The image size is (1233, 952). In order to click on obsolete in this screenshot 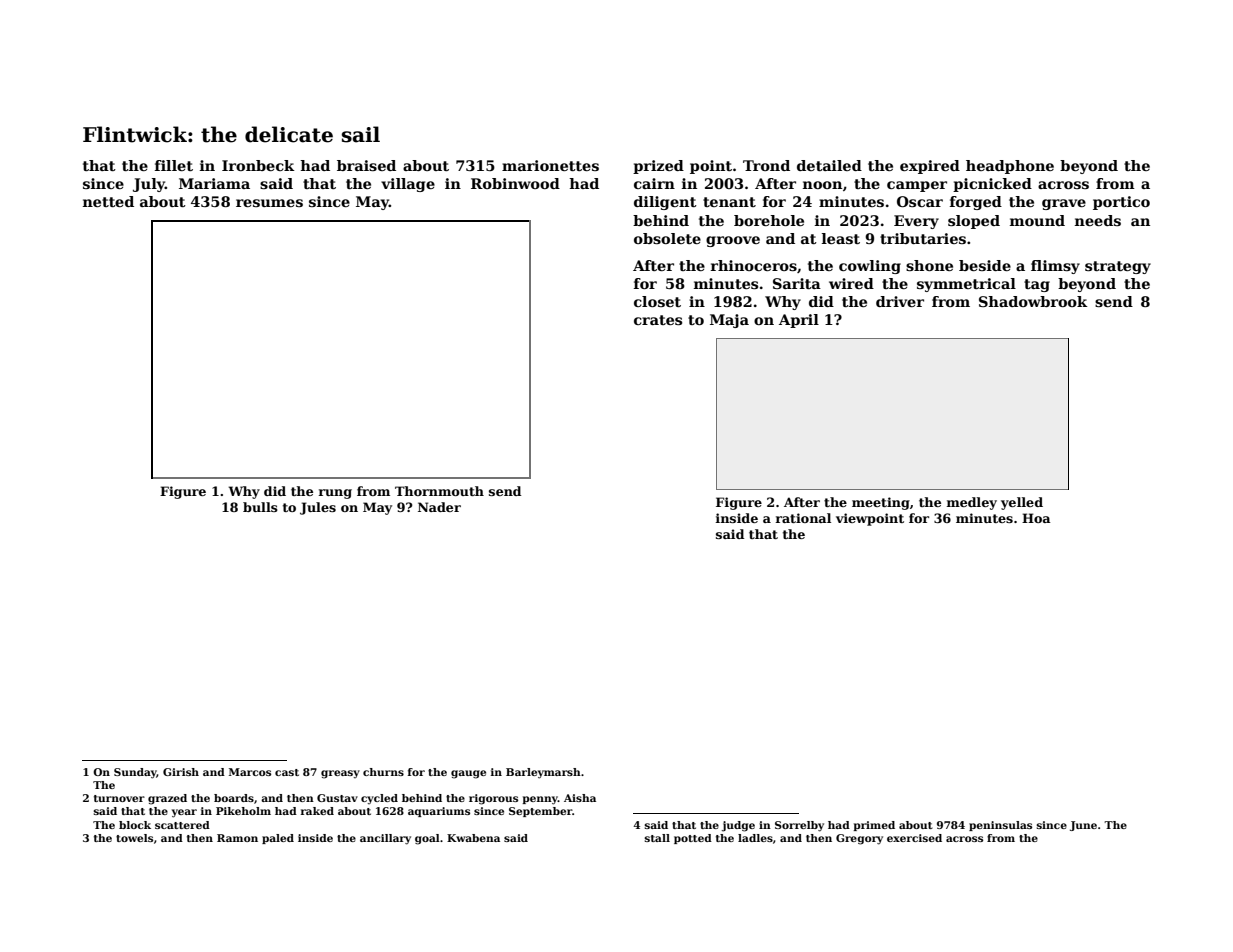, I will do `click(667, 238)`.
